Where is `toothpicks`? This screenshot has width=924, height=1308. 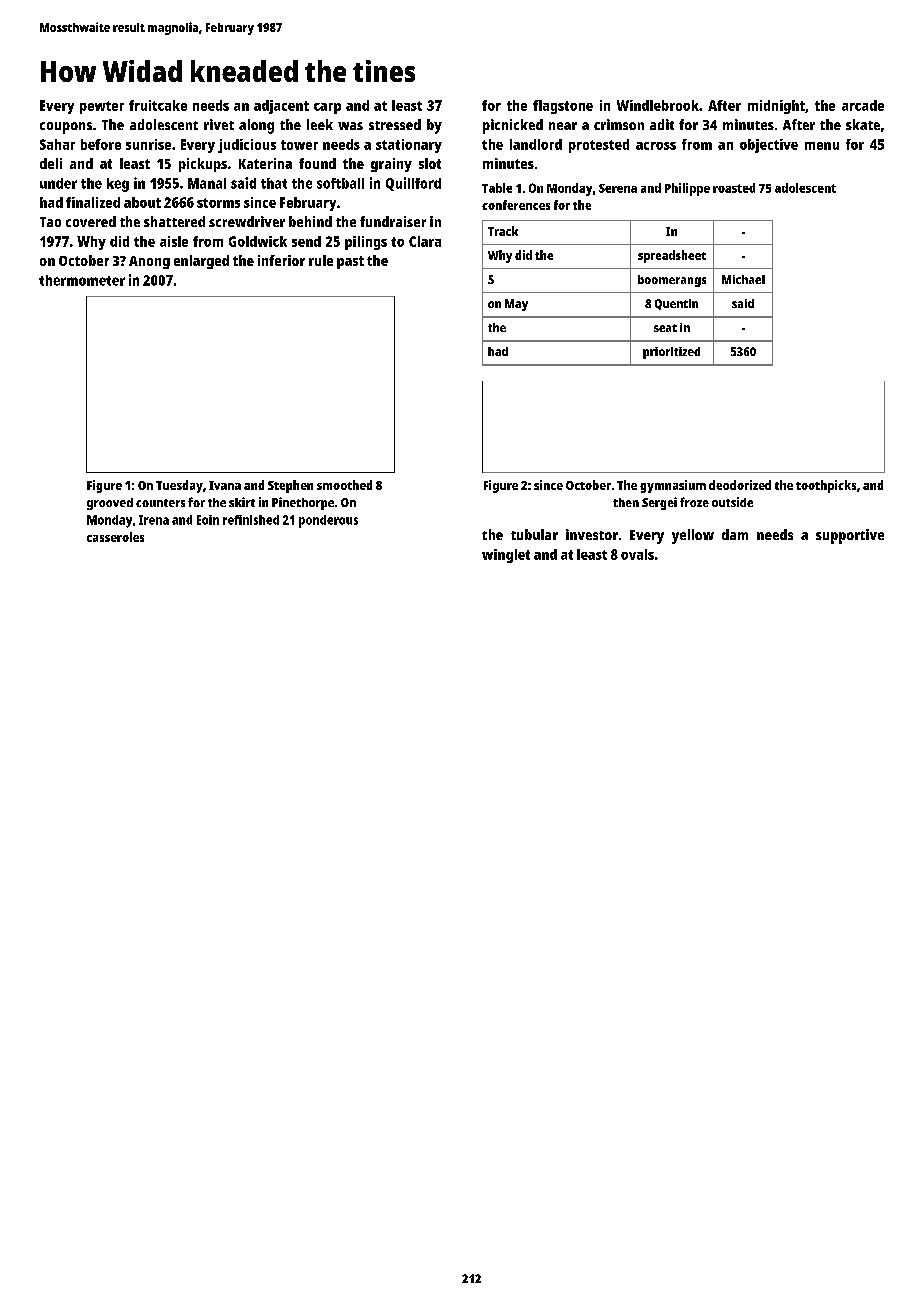
toothpicks is located at coordinates (826, 486).
